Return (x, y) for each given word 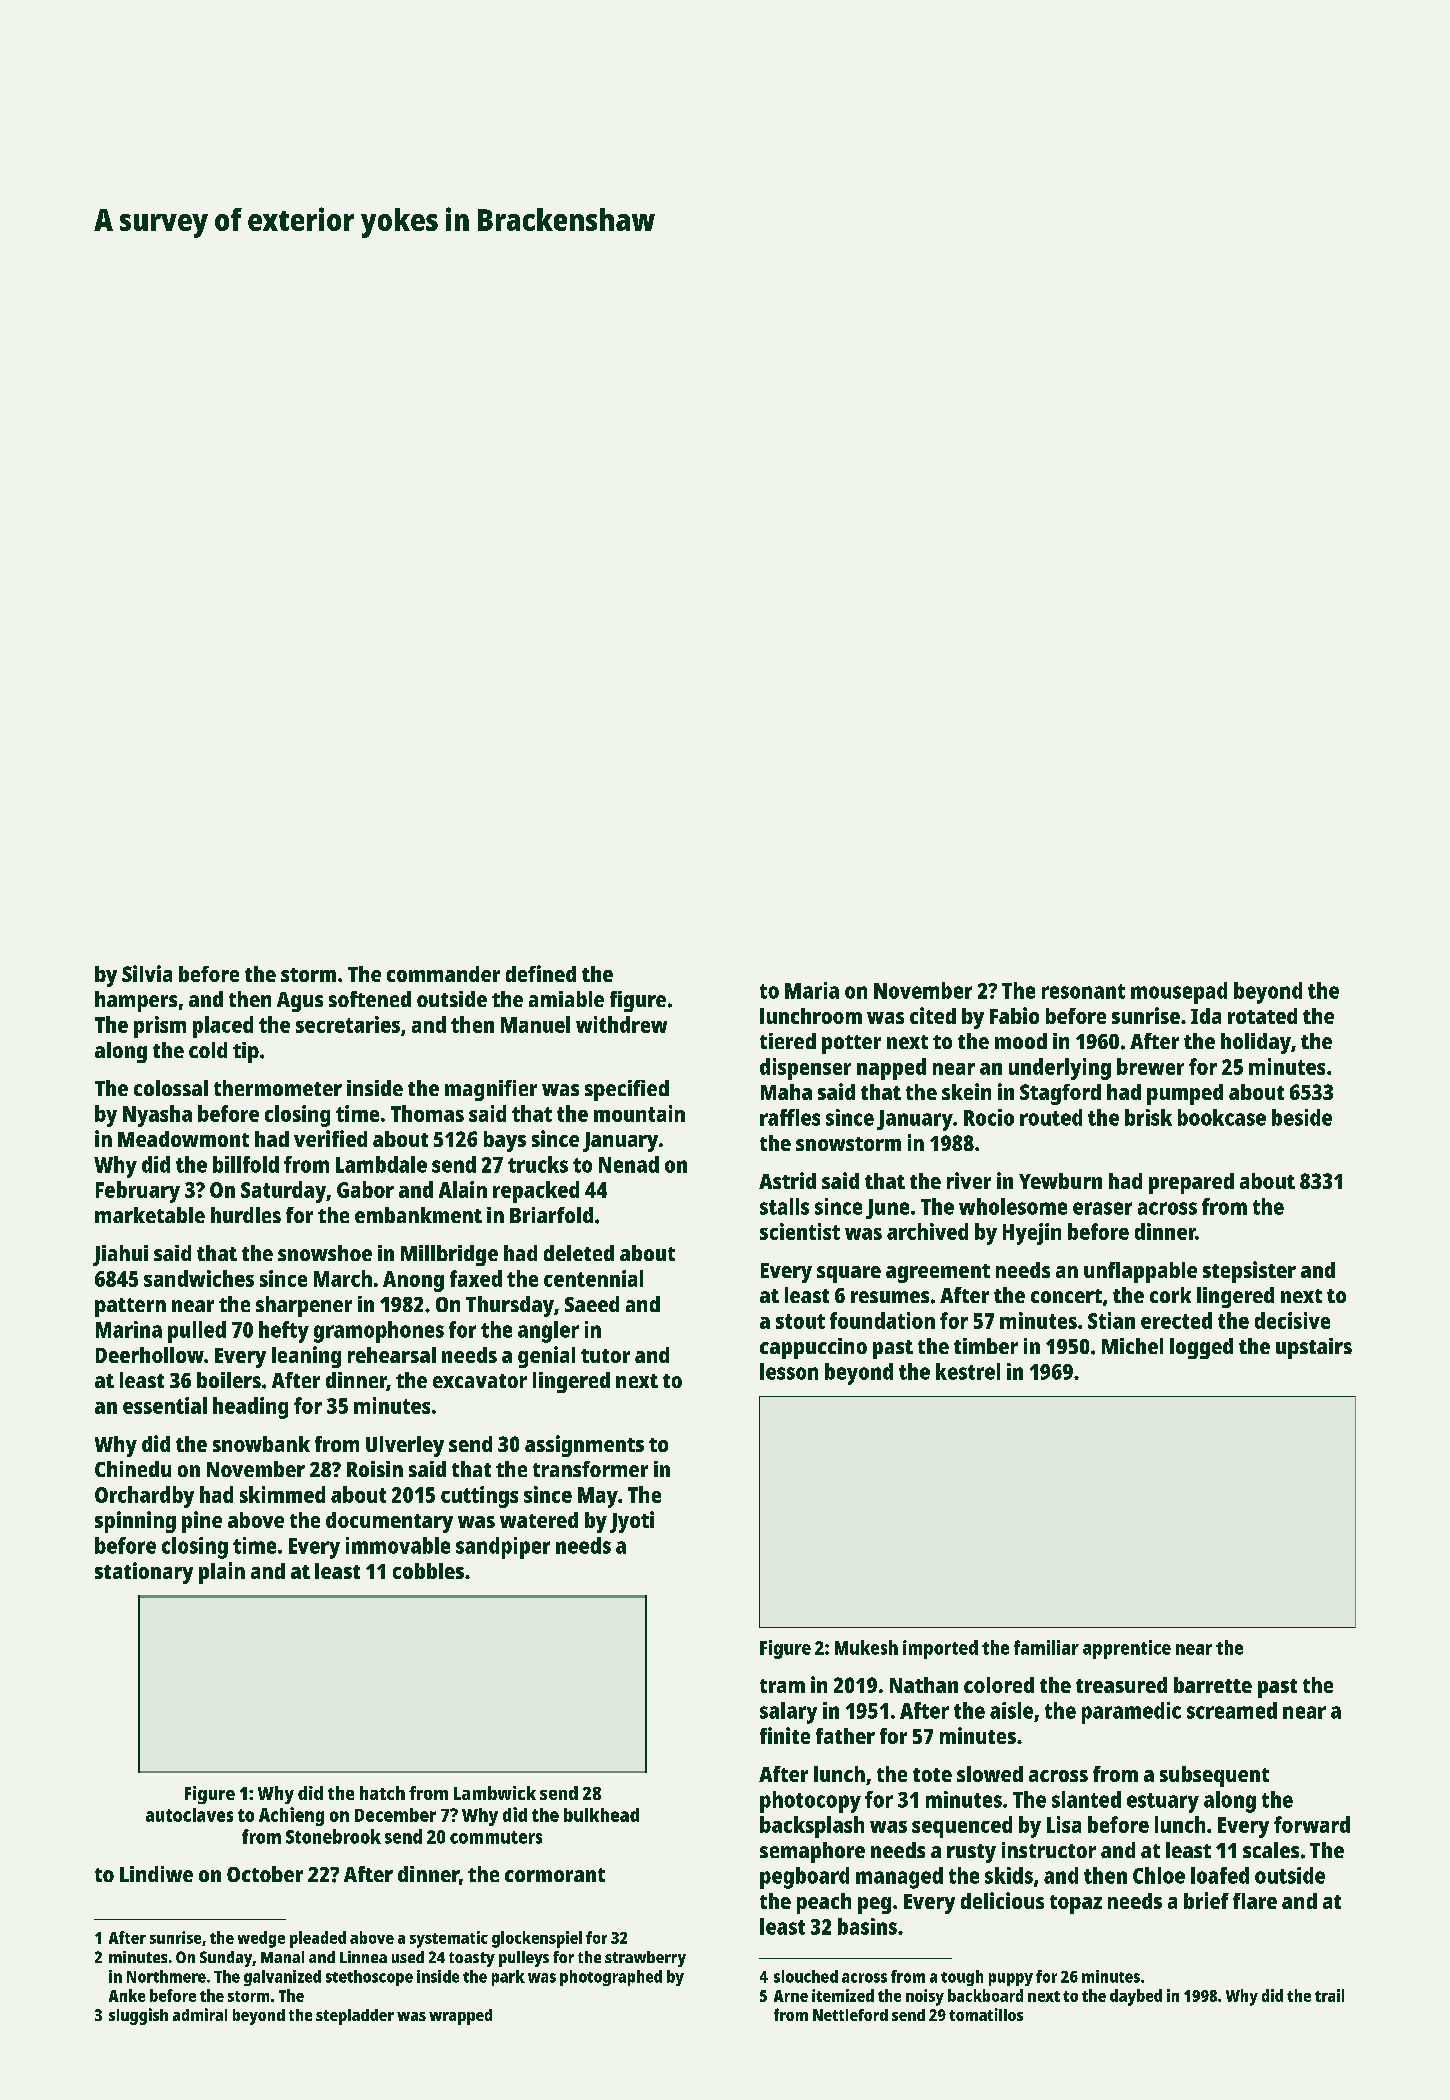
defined (541, 973)
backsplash (812, 1827)
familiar (1046, 1647)
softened (370, 999)
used (408, 1957)
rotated (1262, 1016)
